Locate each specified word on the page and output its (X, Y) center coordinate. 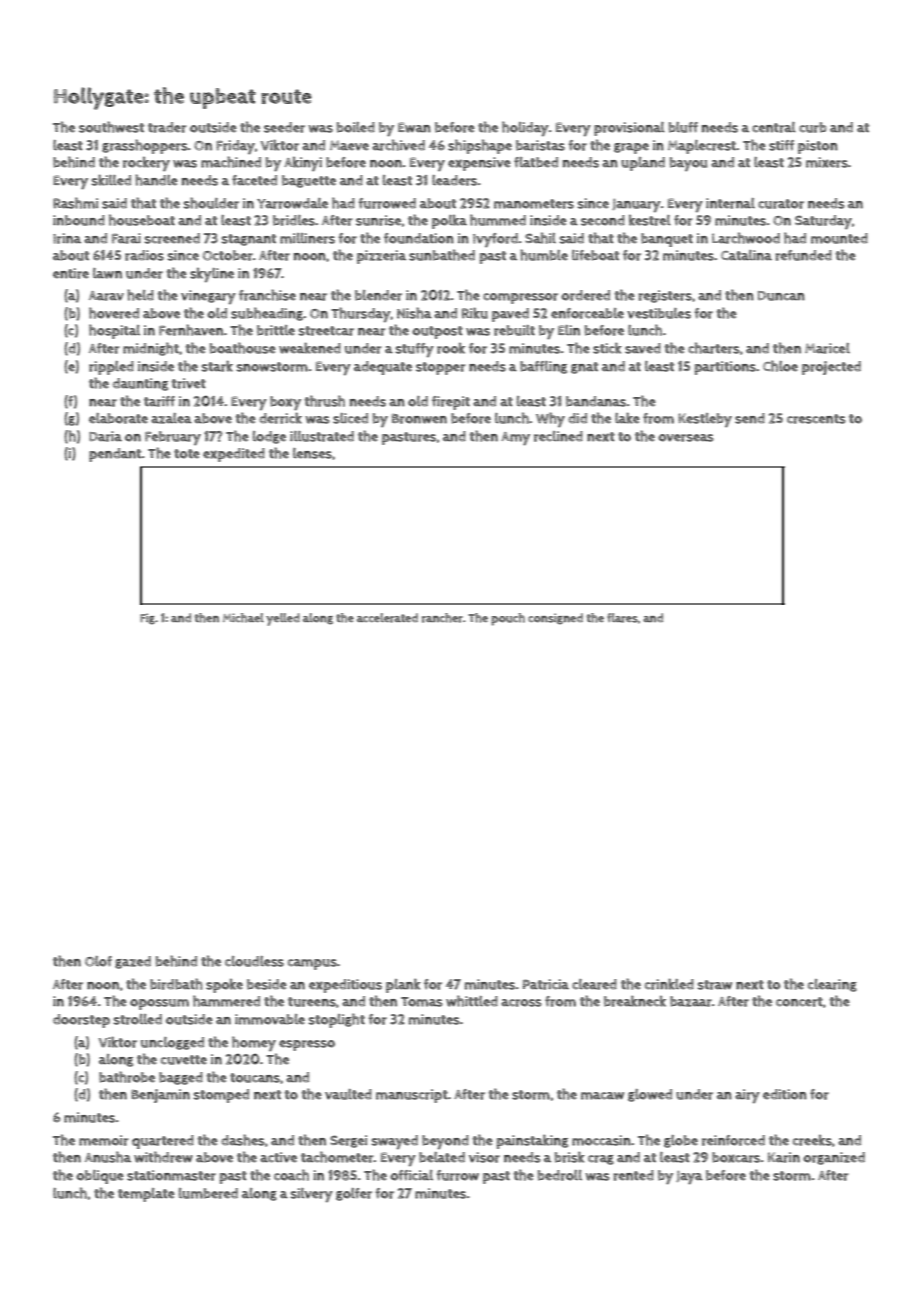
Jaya (689, 1177)
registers (665, 296)
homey (254, 1043)
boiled (356, 127)
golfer (354, 1194)
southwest (111, 127)
